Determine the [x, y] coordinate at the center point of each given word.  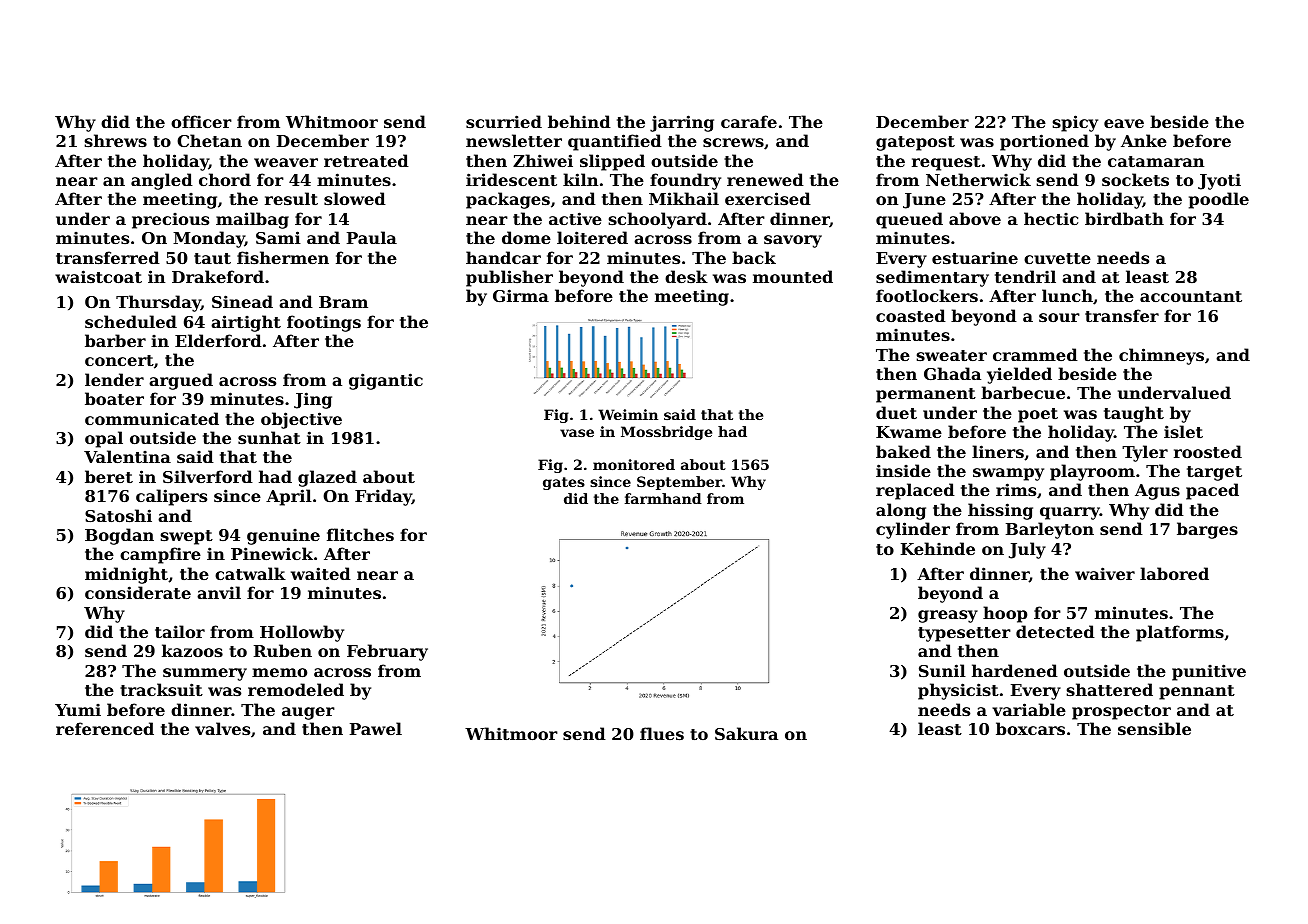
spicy [1075, 123]
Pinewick [272, 553]
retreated [366, 160]
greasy [948, 616]
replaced [915, 491]
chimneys [1161, 356]
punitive [1209, 672]
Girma [521, 295]
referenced [105, 728]
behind [579, 121]
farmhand [663, 498]
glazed [327, 478]
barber [115, 340]
